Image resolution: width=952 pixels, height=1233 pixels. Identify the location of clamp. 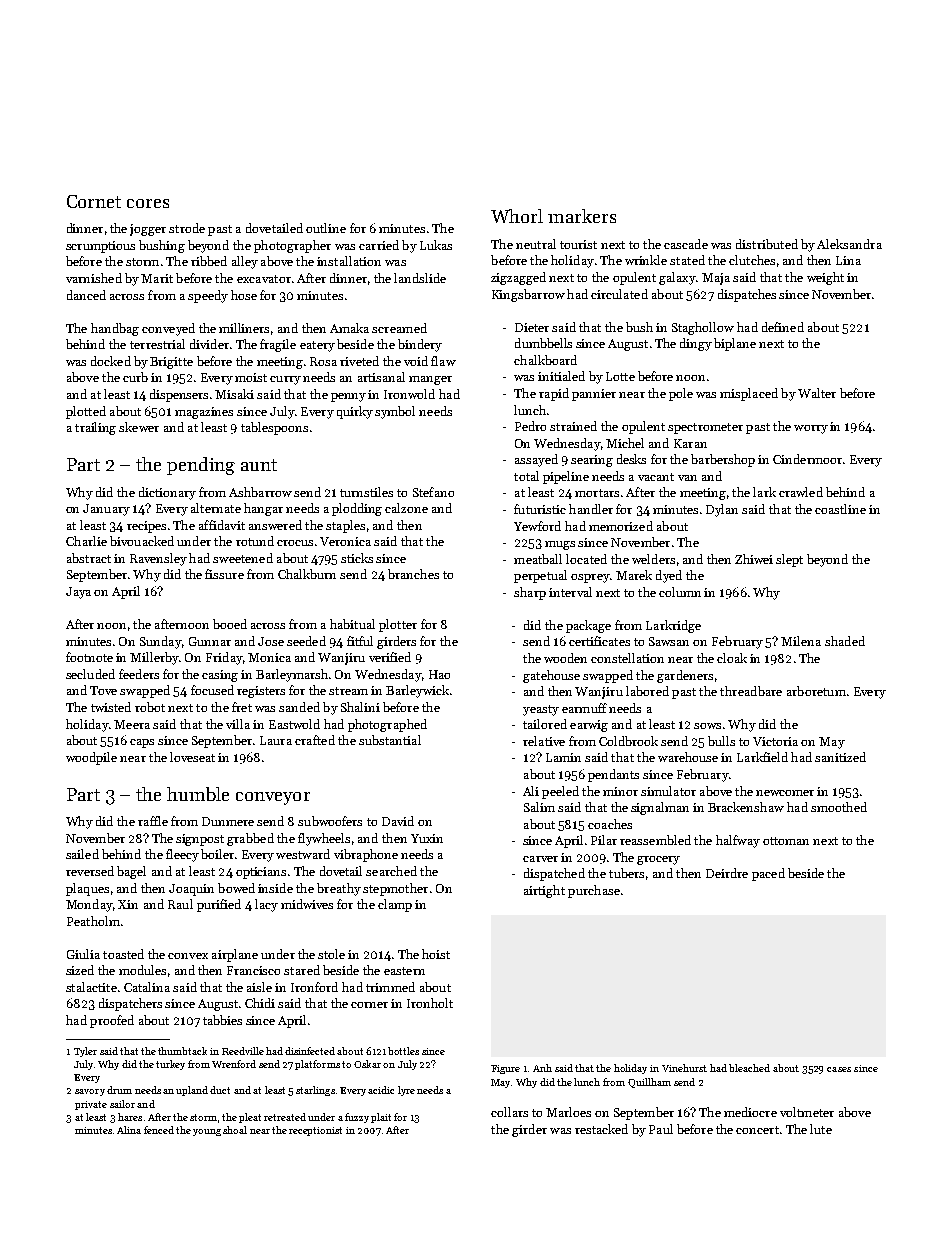
(395, 905).
